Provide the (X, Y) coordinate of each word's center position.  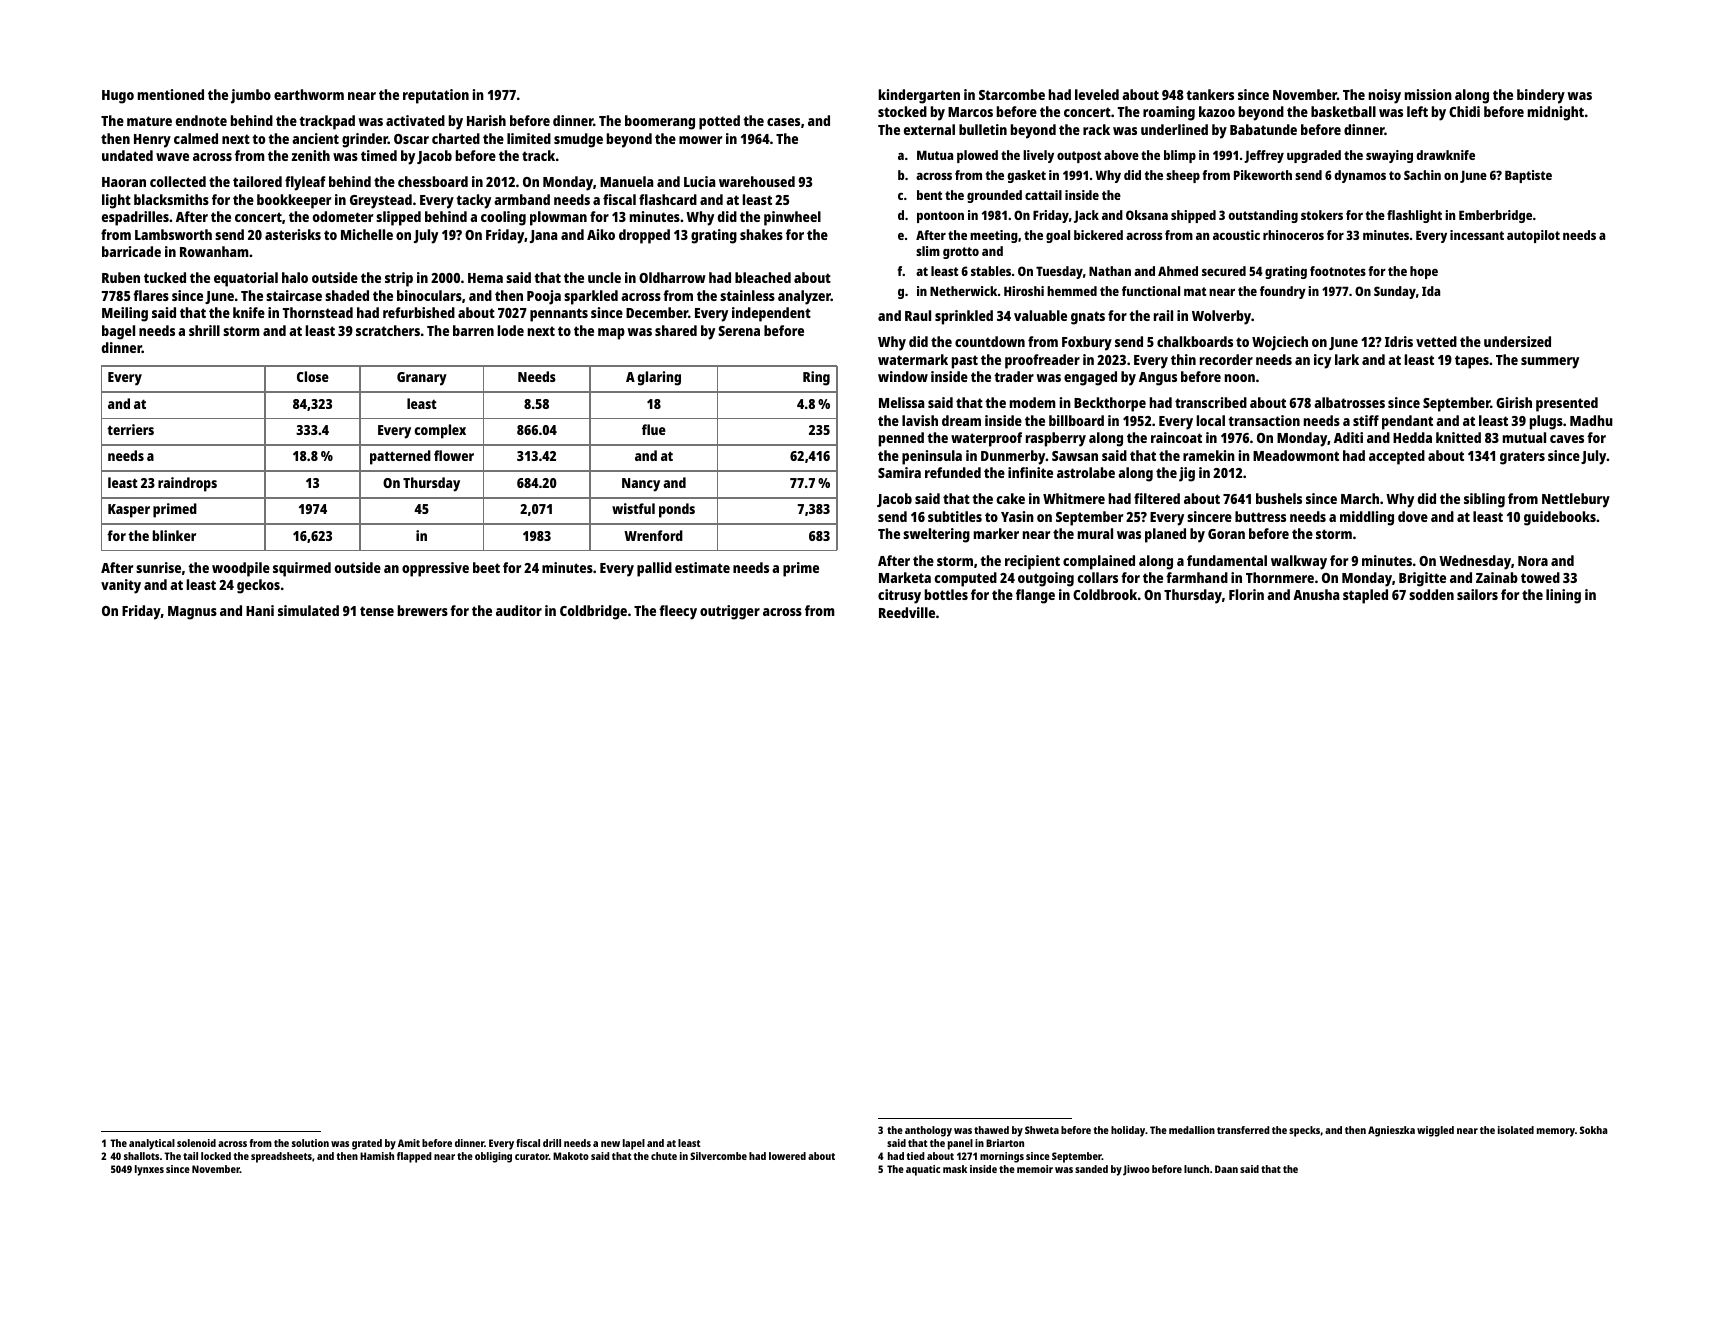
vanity (121, 586)
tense (377, 611)
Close (313, 376)
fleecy (678, 612)
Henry (152, 141)
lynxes (149, 1170)
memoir (1035, 1169)
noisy (1385, 96)
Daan (1226, 1169)
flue (654, 429)
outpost (1079, 157)
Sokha (1594, 1130)
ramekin (1209, 455)
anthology (928, 1131)
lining (1563, 596)
